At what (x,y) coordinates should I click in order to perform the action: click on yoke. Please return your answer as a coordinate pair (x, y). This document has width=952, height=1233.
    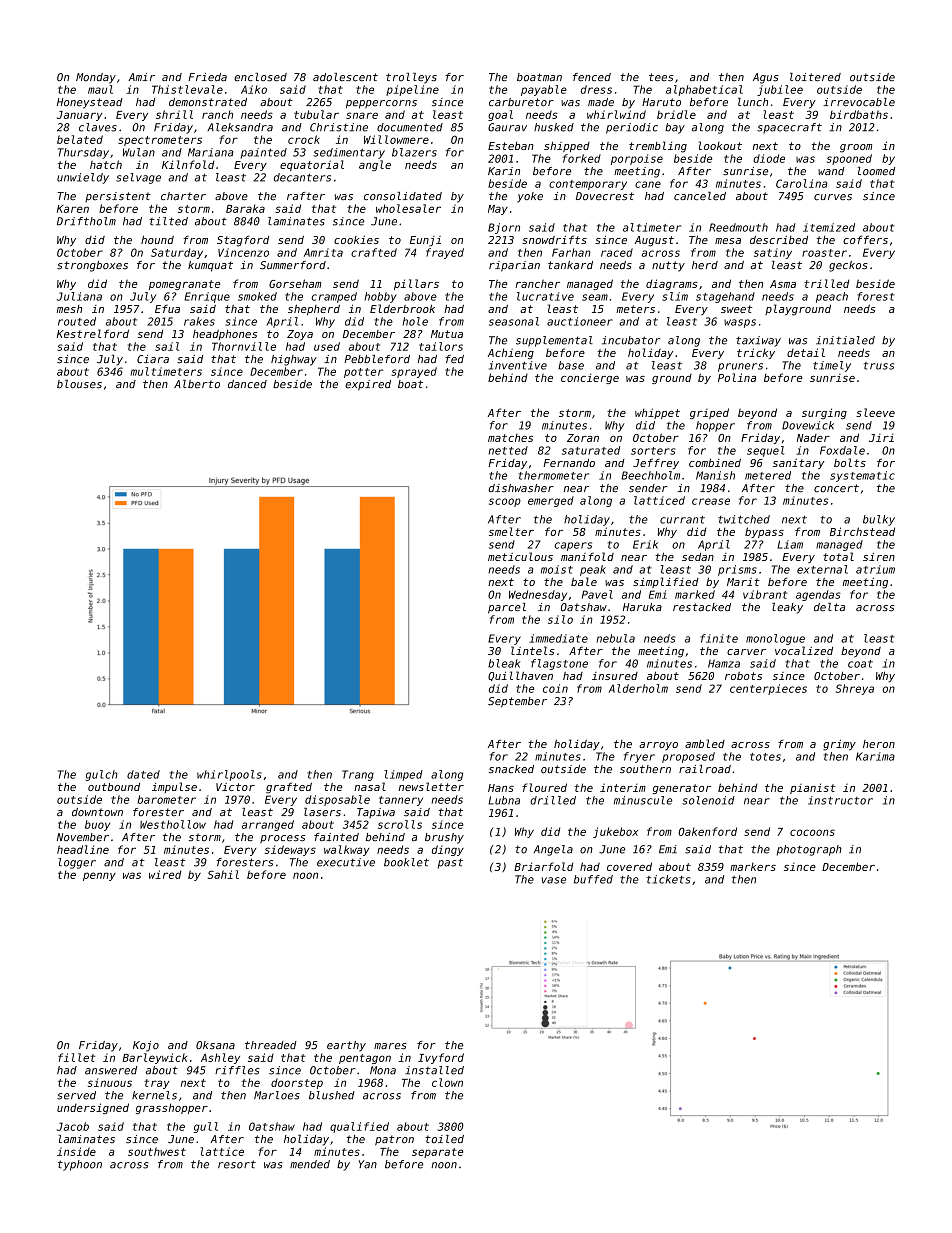
    Looking at the image, I should click on (530, 197).
